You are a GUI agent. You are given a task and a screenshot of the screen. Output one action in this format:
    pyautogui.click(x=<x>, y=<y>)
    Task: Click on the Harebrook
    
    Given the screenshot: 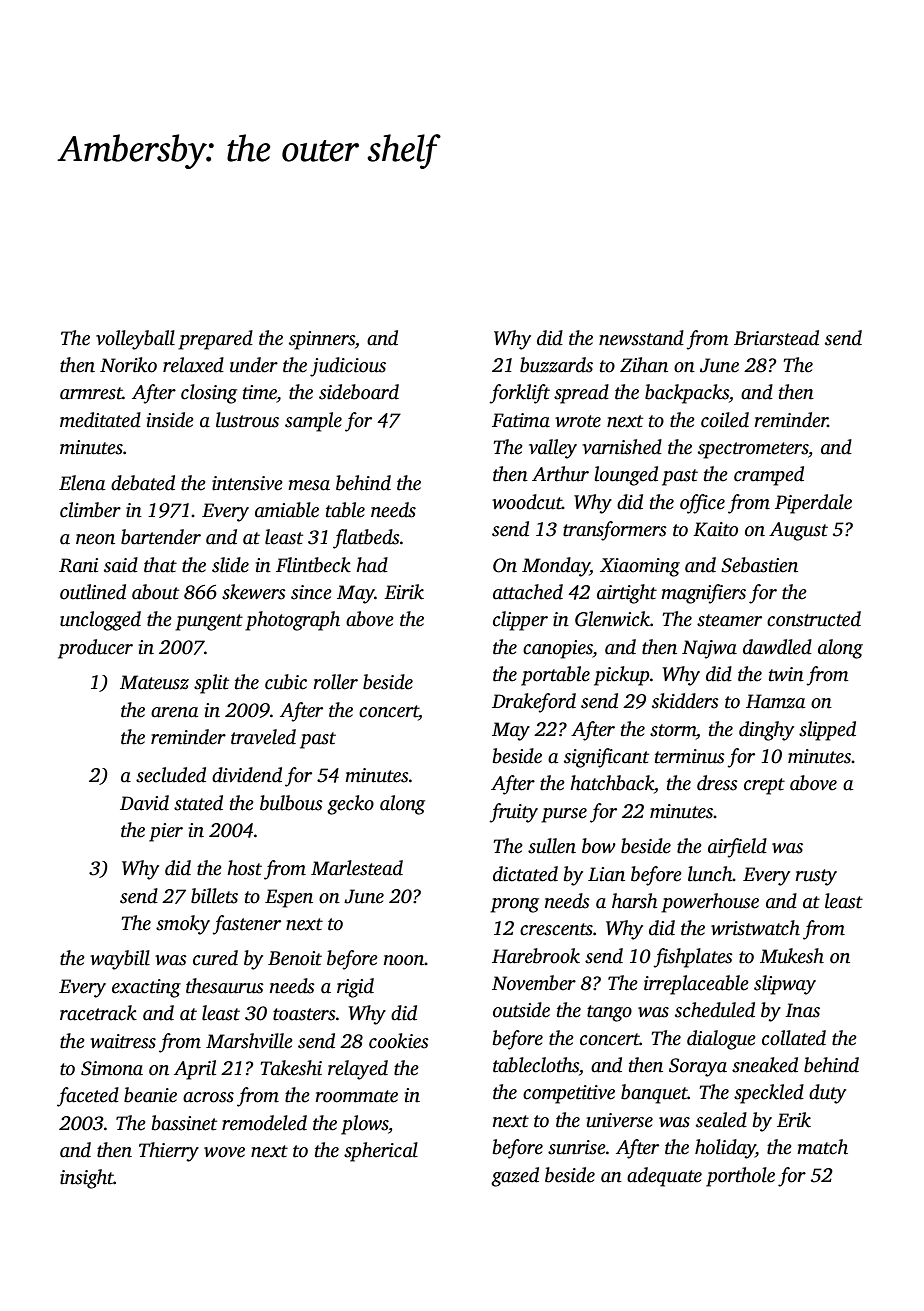 What is the action you would take?
    pyautogui.click(x=536, y=956)
